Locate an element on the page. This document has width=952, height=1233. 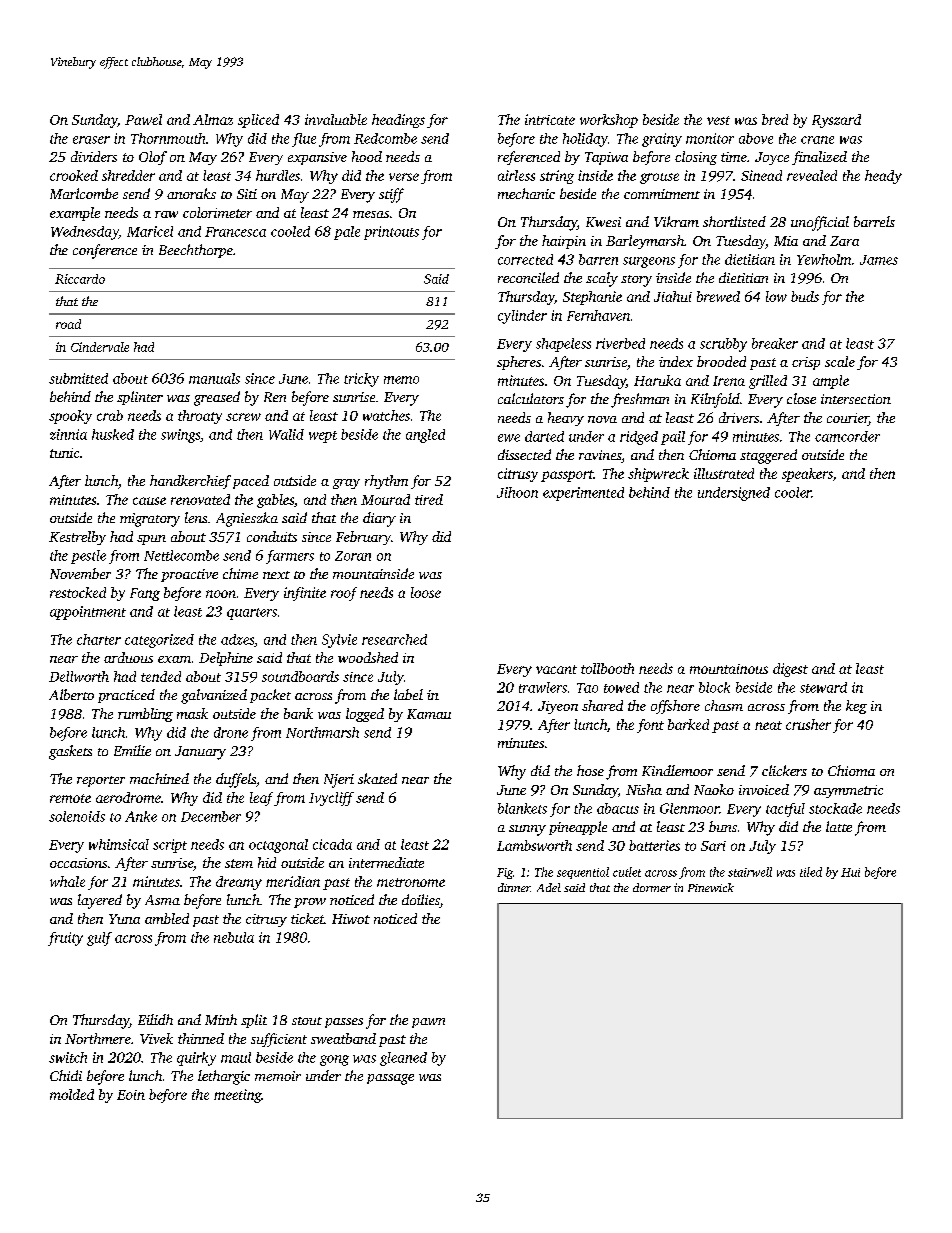
Pawel is located at coordinates (143, 119).
